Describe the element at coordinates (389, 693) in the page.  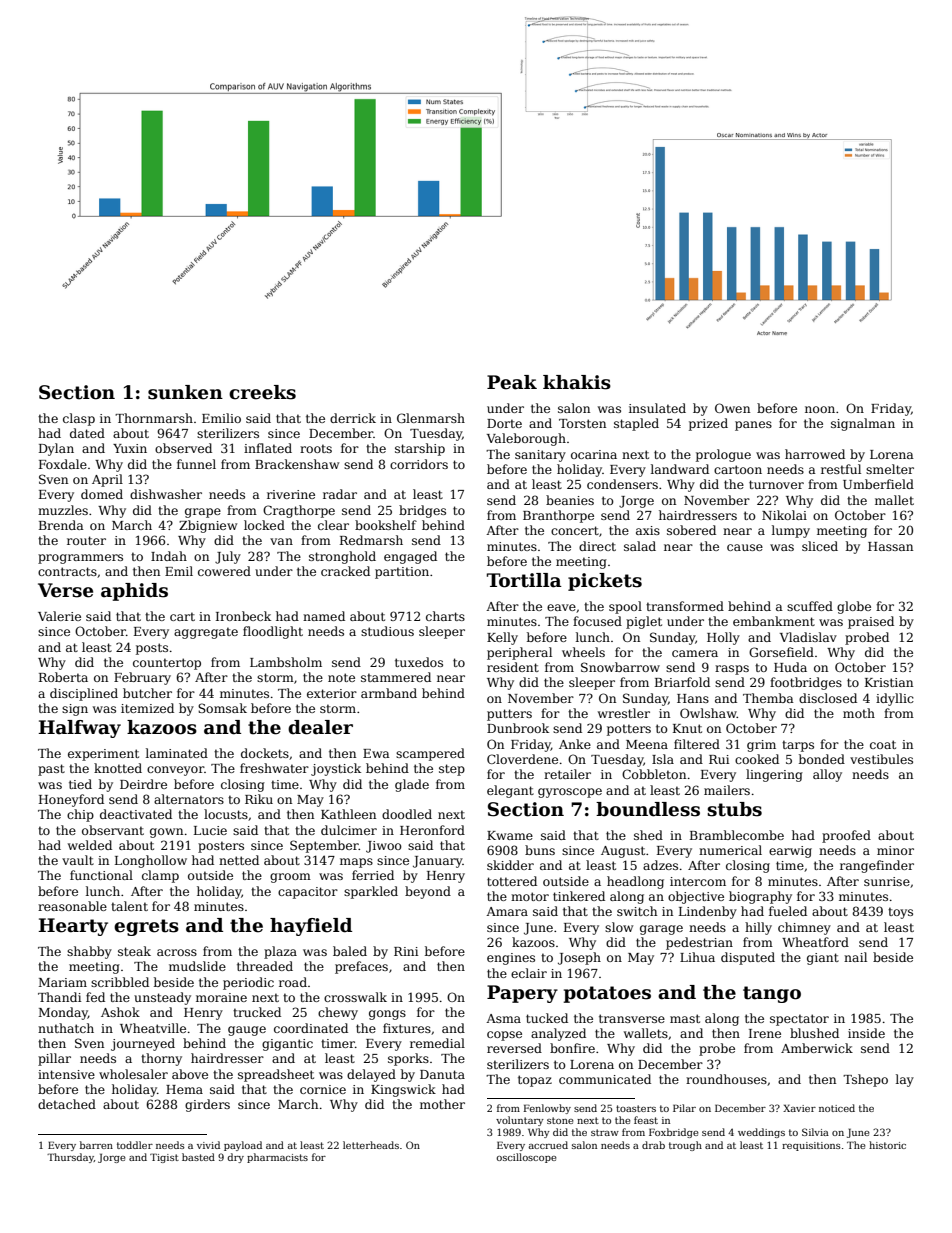
I see `armband` at that location.
